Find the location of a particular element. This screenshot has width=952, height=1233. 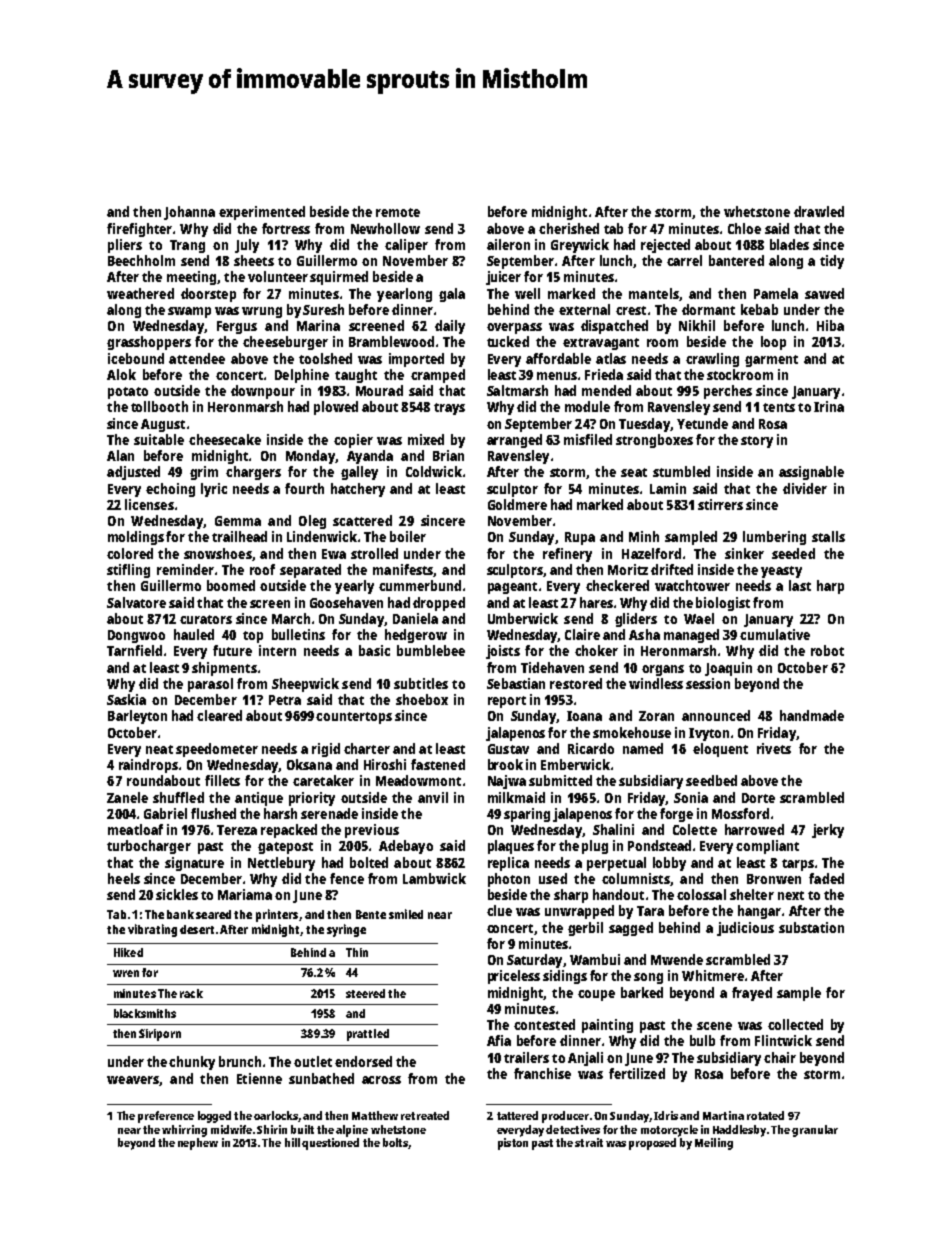

Johanna is located at coordinates (189, 213).
